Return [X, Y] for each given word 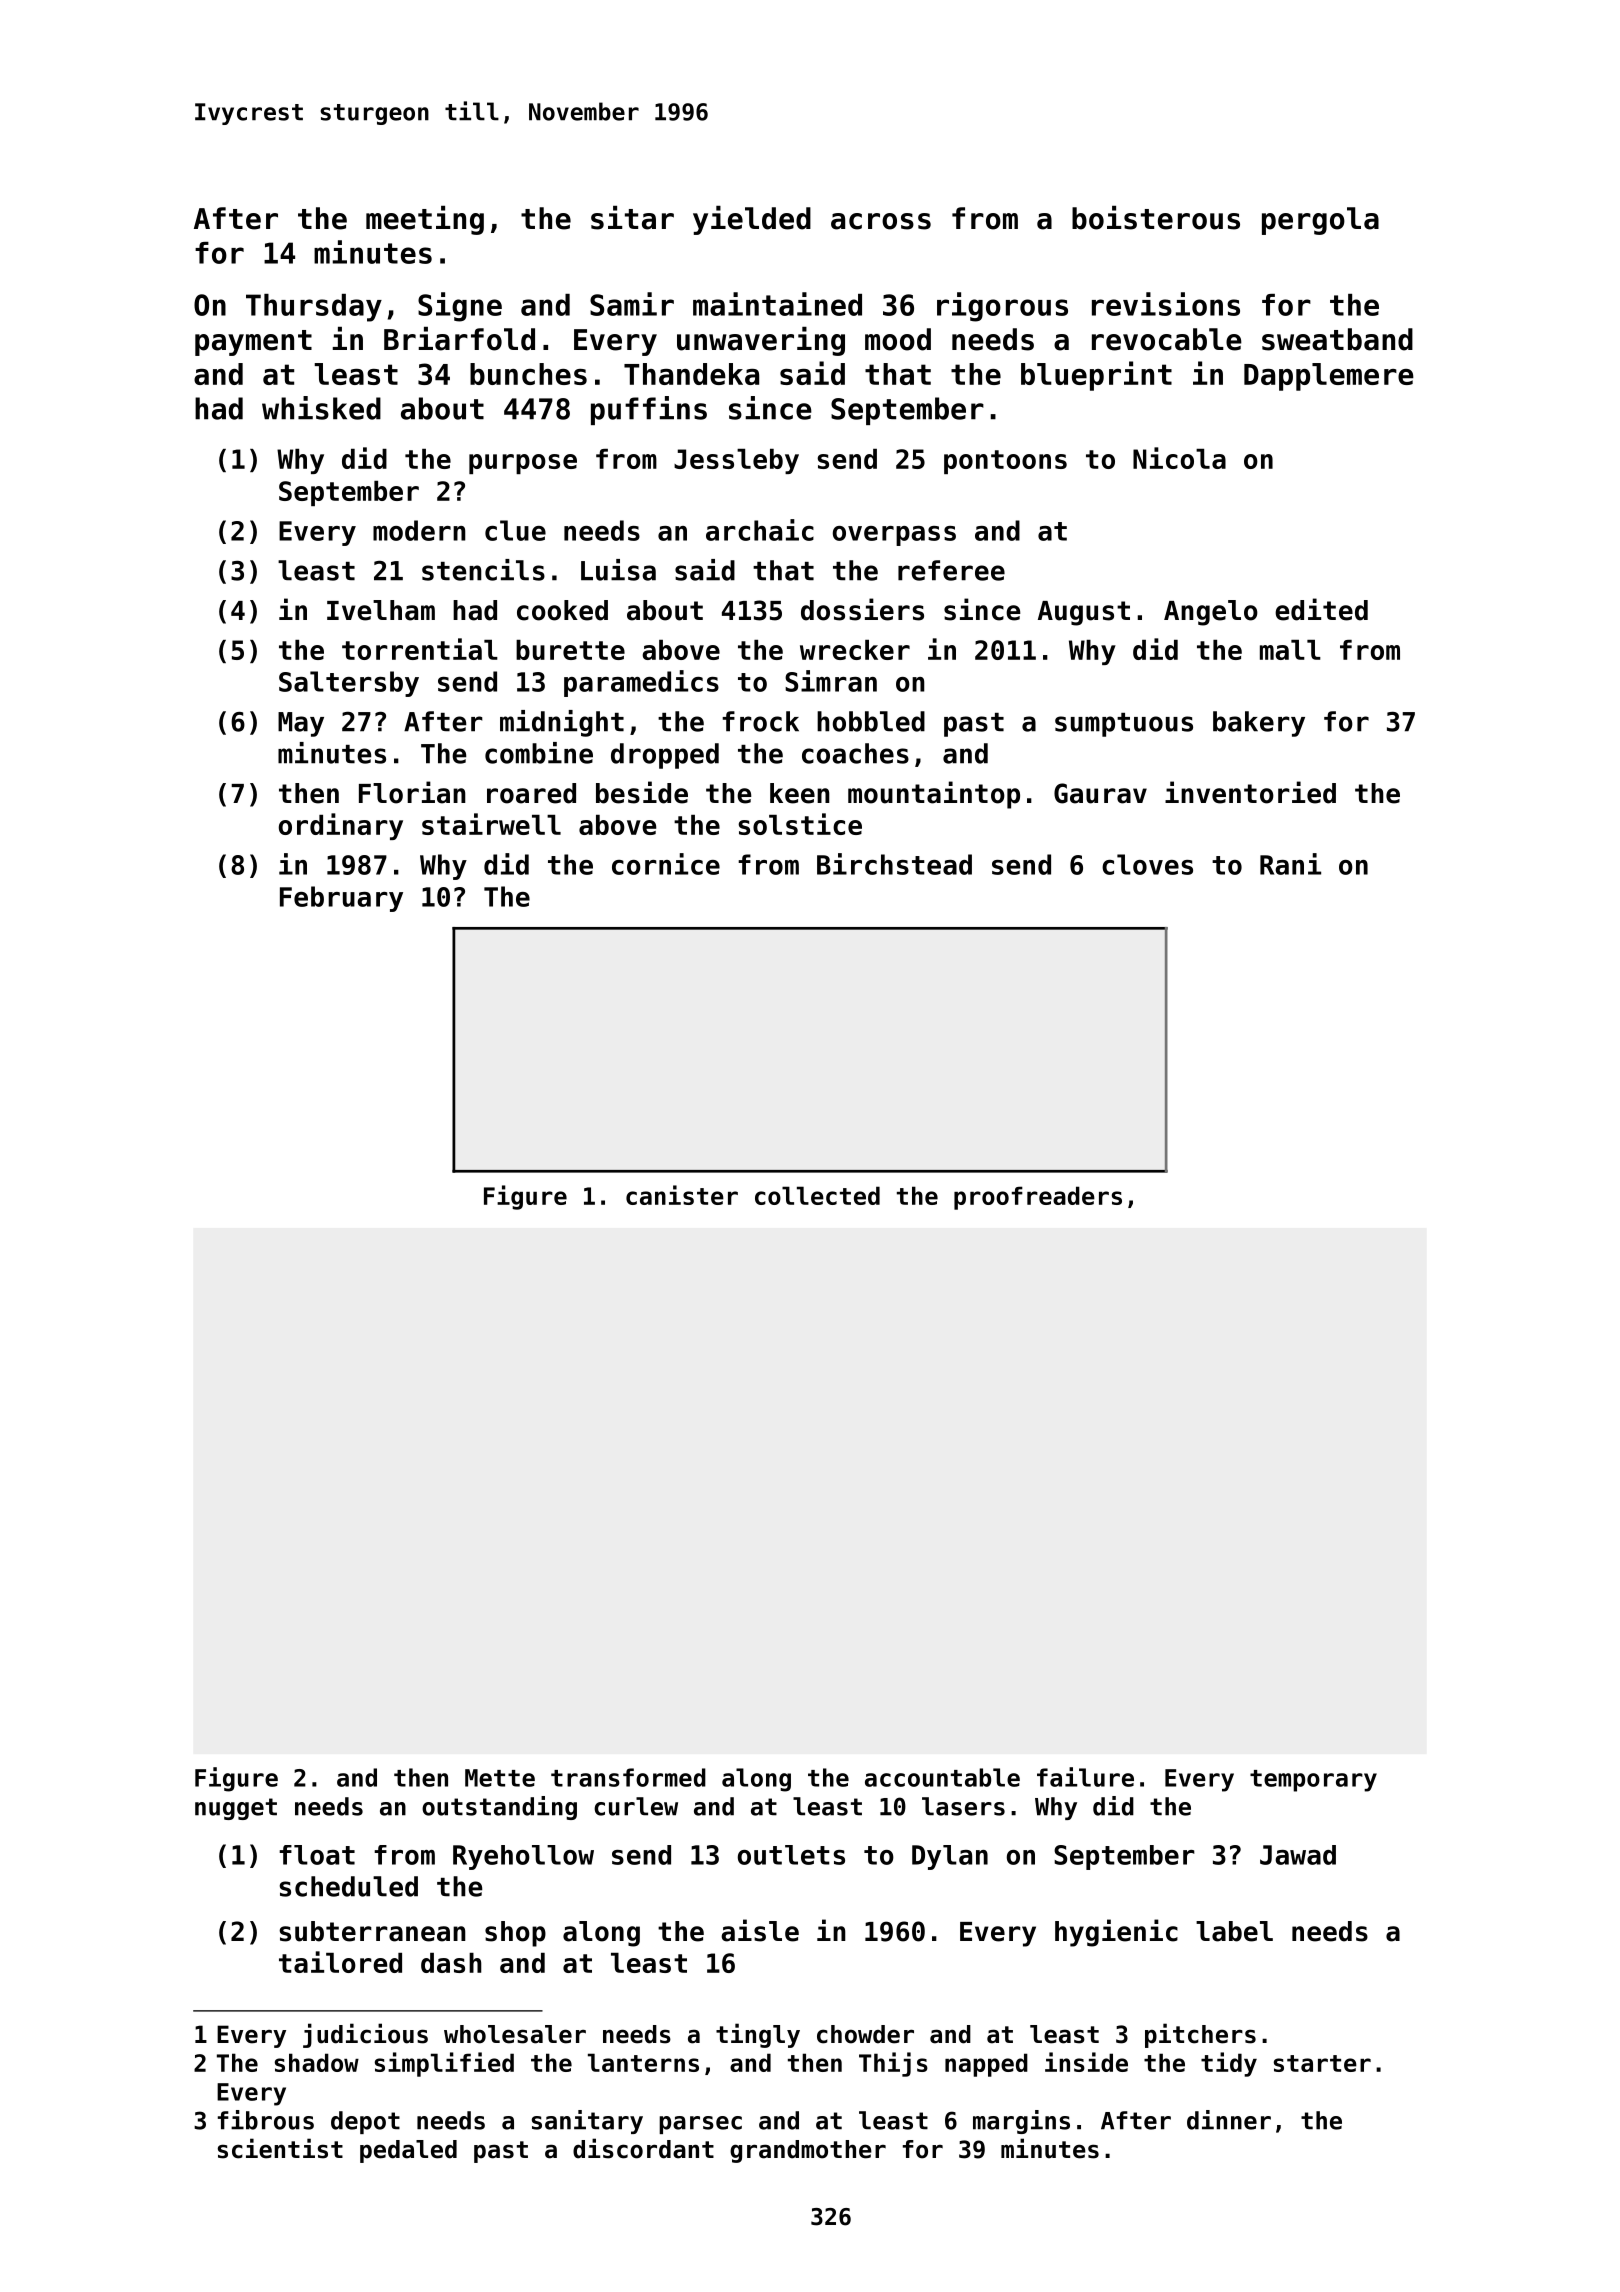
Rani [1290, 864]
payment [253, 343]
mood [898, 339]
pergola [1320, 221]
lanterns [643, 2062]
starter [1322, 2063]
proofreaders [1038, 1198]
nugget [236, 1809]
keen [800, 793]
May [301, 724]
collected [817, 1195]
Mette [500, 1778]
